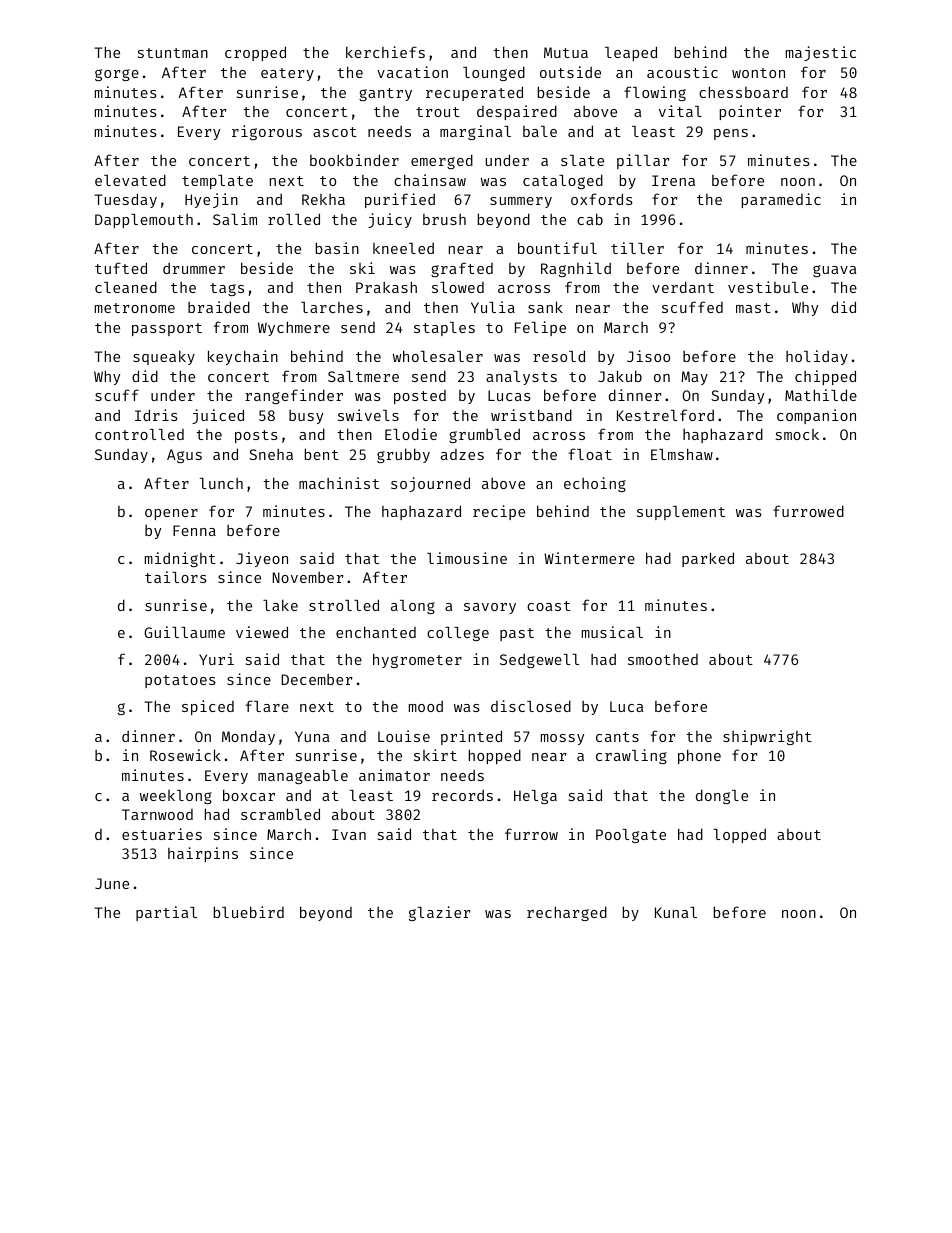 The width and height of the image is (952, 1233). What do you see at coordinates (566, 52) in the image?
I see `Mutua` at bounding box center [566, 52].
